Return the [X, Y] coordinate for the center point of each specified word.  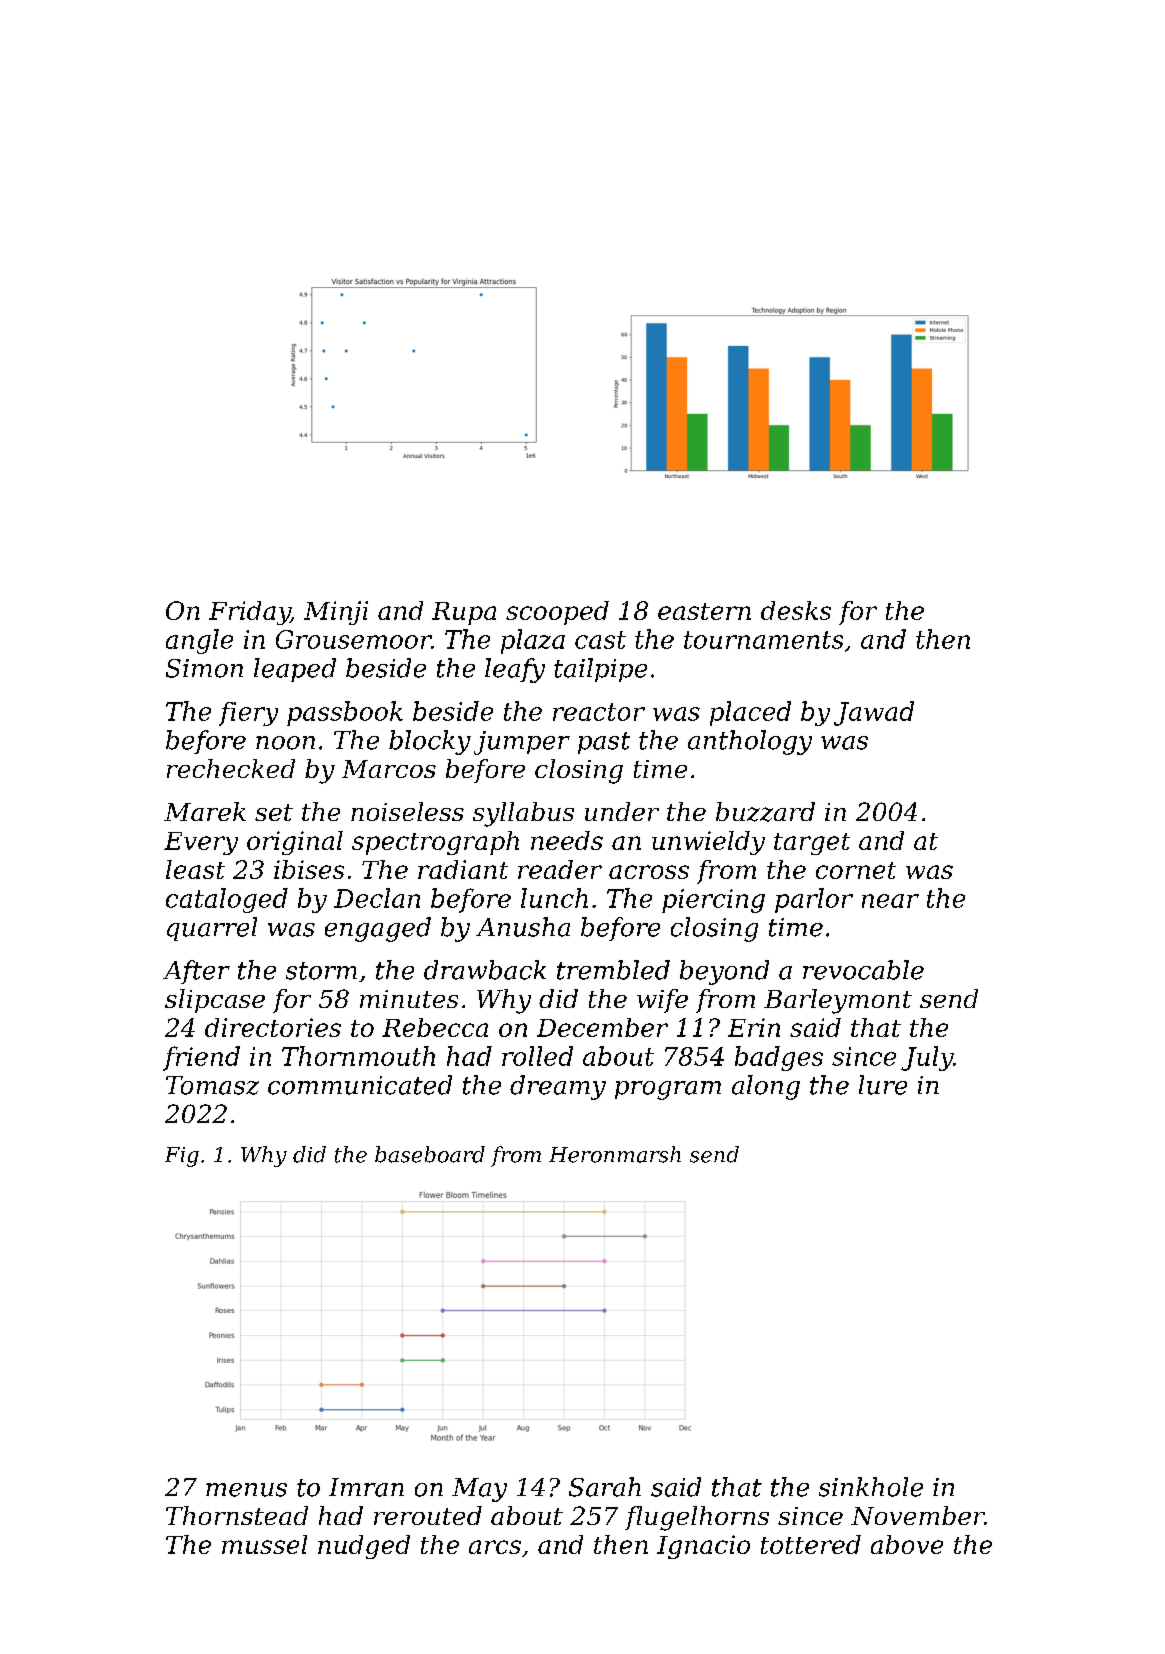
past [604, 743]
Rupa [464, 613]
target [812, 844]
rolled [537, 1056]
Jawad [874, 713]
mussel [264, 1544]
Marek [205, 811]
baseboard [430, 1154]
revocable [863, 970]
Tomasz [212, 1085]
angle [199, 641]
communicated [360, 1085]
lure [883, 1085]
